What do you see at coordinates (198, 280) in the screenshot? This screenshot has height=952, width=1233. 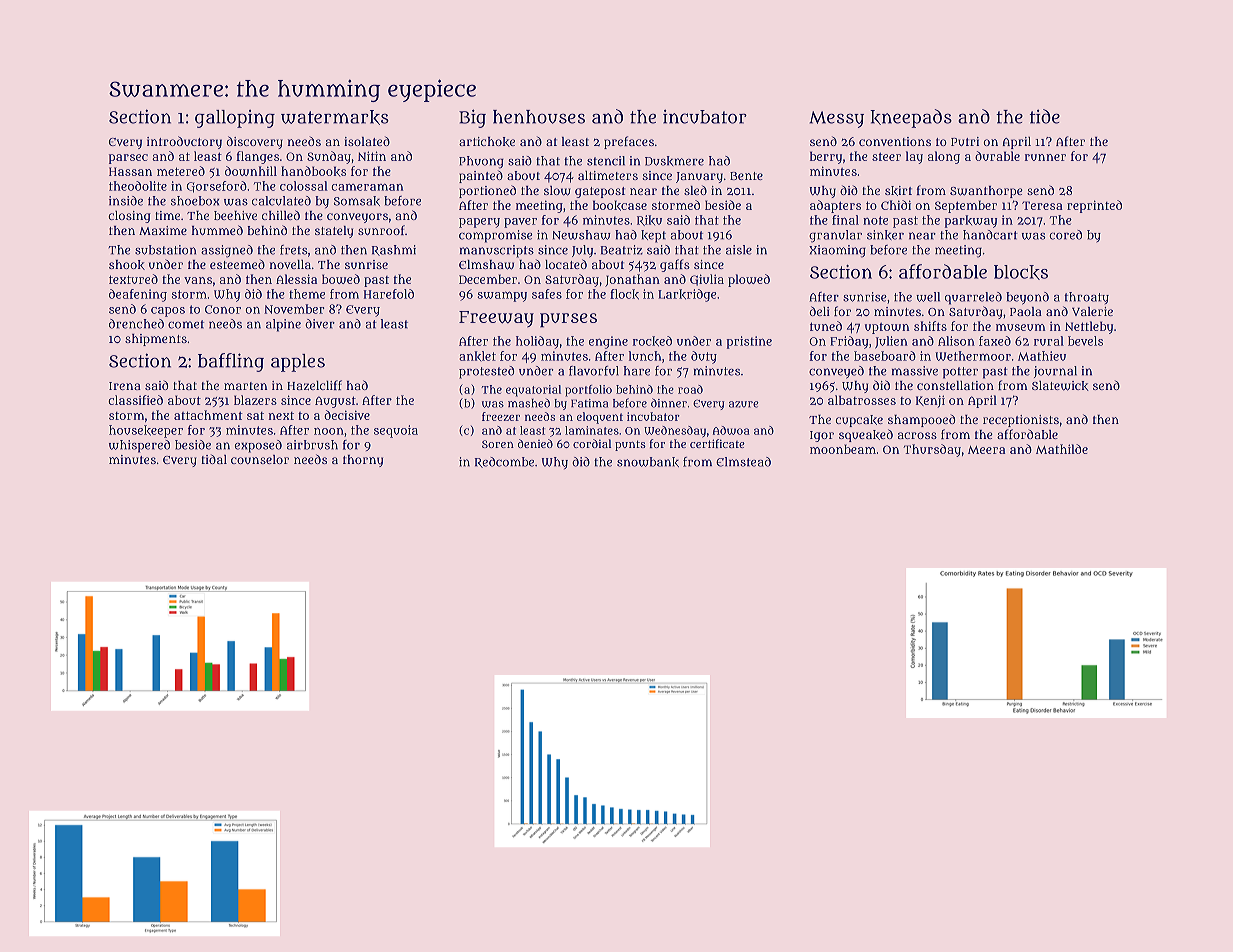 I see `vans` at bounding box center [198, 280].
